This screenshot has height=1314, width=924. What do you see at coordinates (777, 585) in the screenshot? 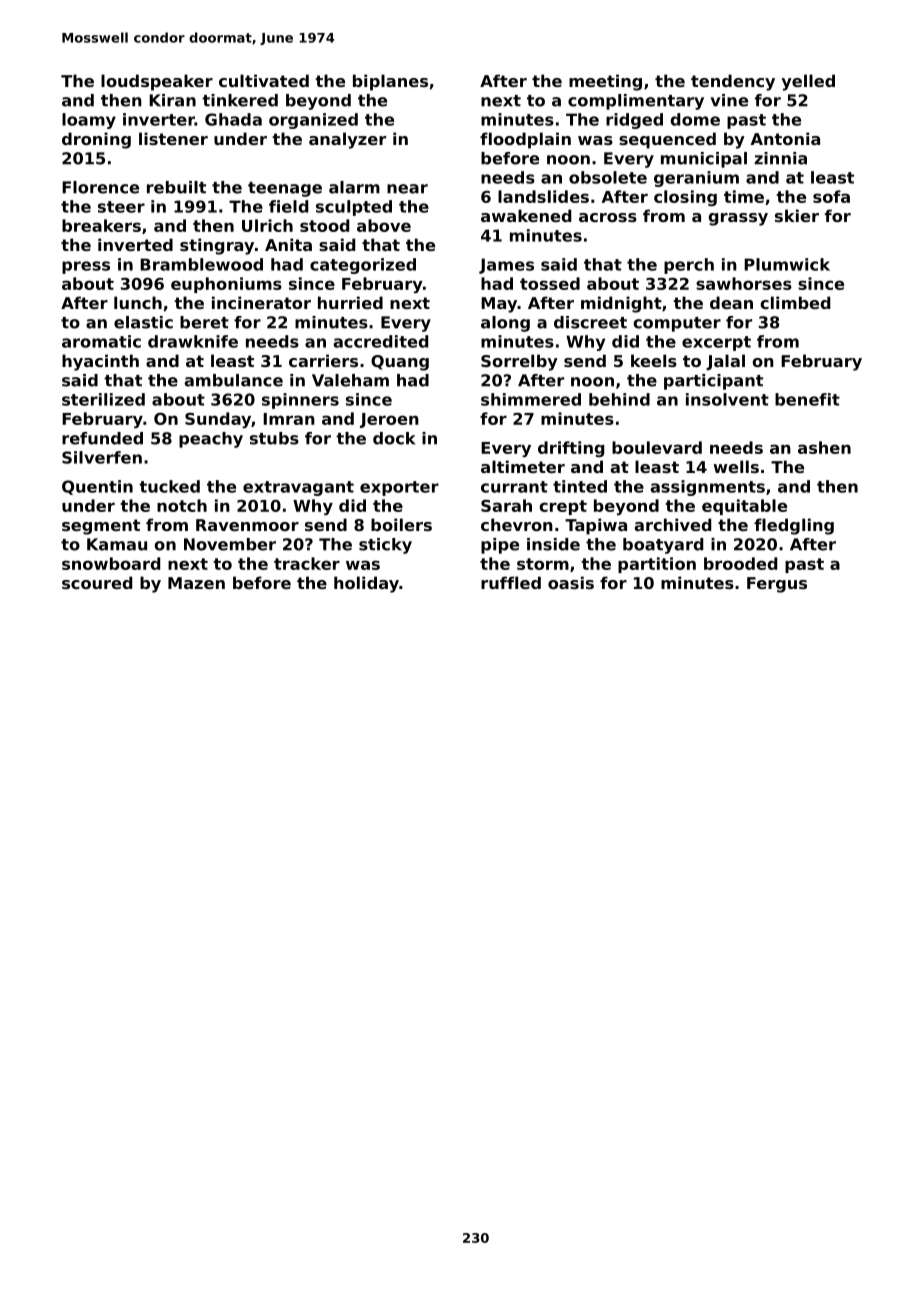
I see `Fergus` at bounding box center [777, 585].
